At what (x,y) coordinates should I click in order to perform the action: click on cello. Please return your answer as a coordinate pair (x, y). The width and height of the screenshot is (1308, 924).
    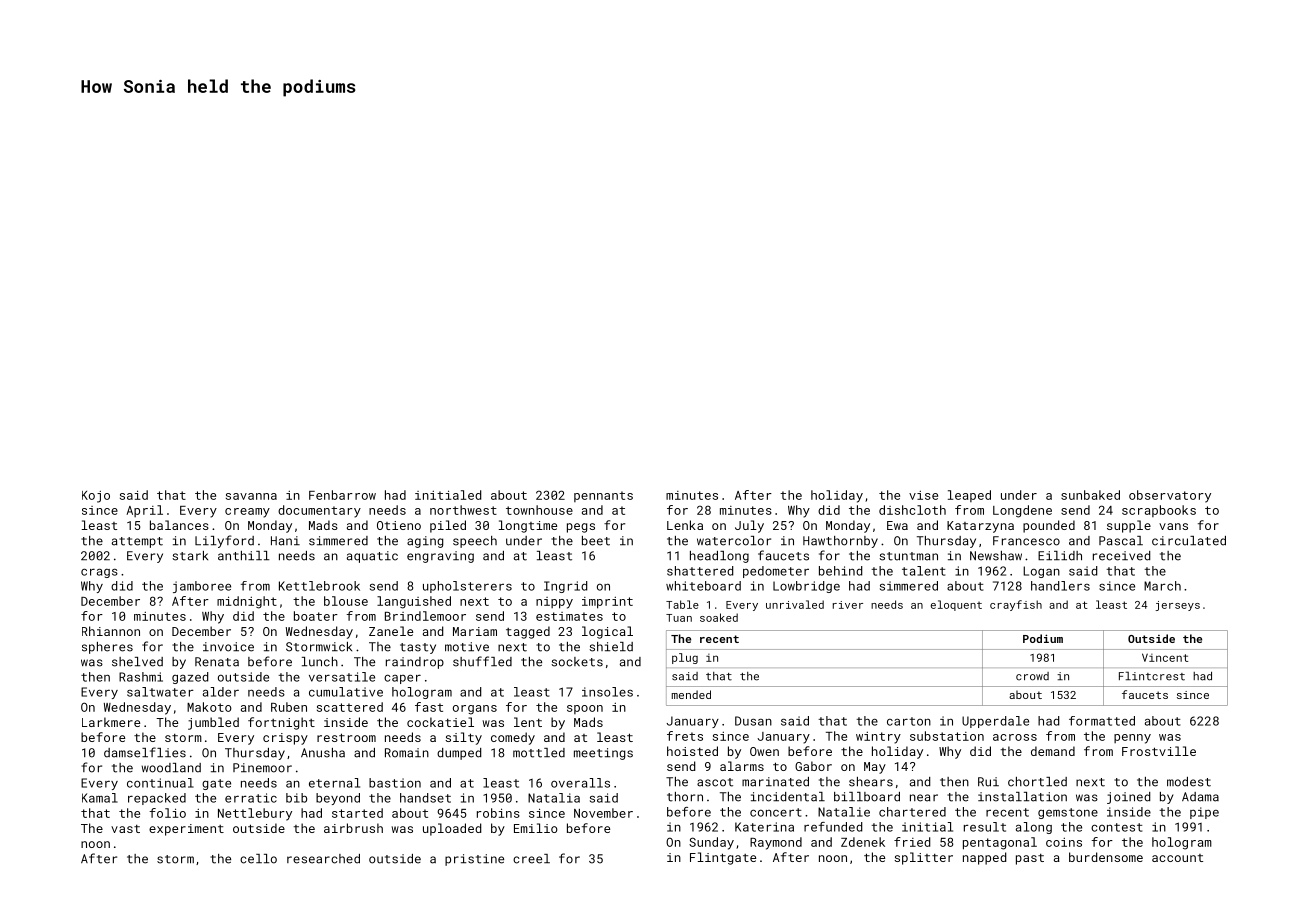
    Looking at the image, I should click on (258, 859).
